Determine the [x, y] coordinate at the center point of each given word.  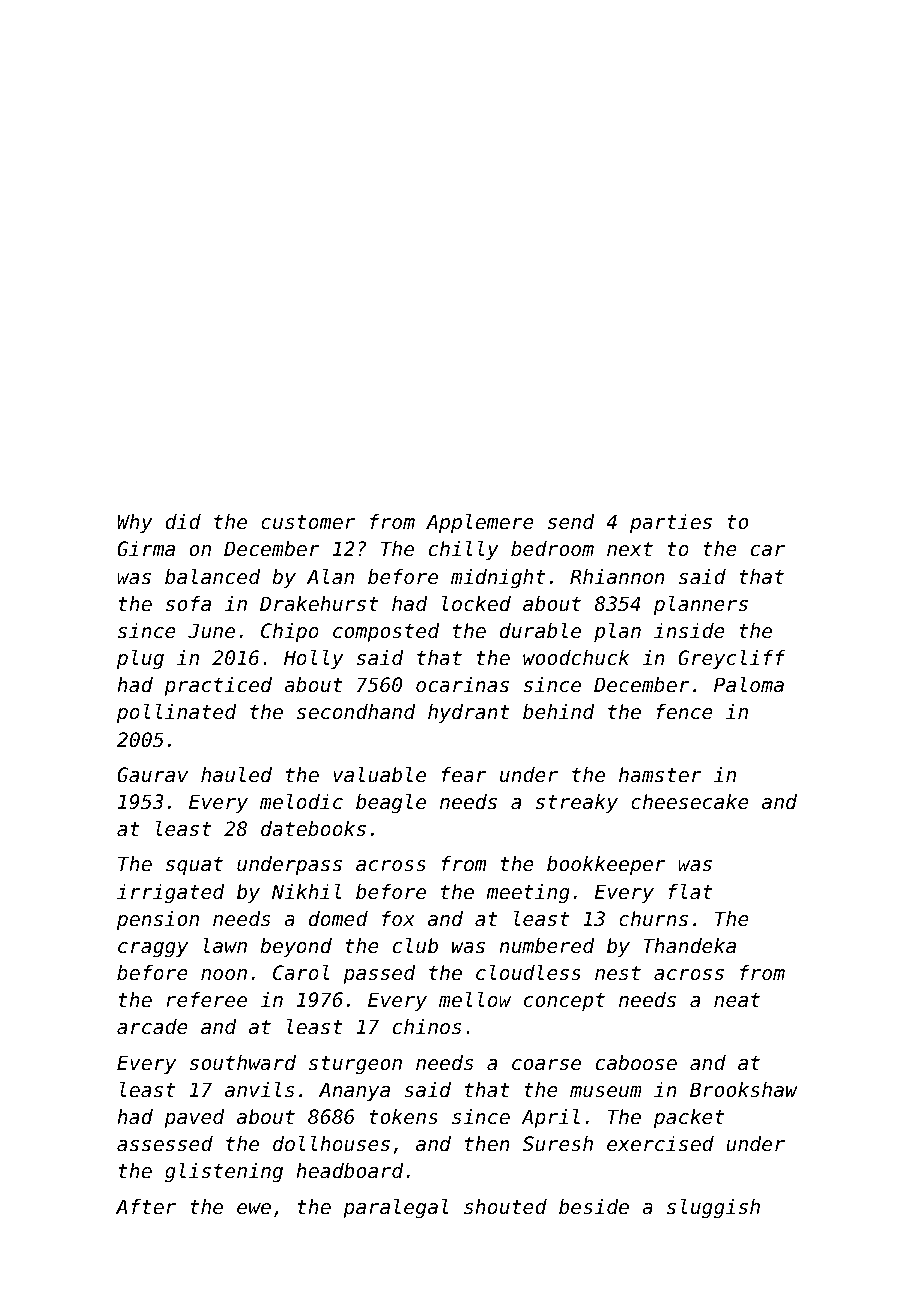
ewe [254, 1209]
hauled [236, 775]
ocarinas [462, 685]
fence [684, 712]
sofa [188, 604]
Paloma [749, 684]
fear [464, 775]
